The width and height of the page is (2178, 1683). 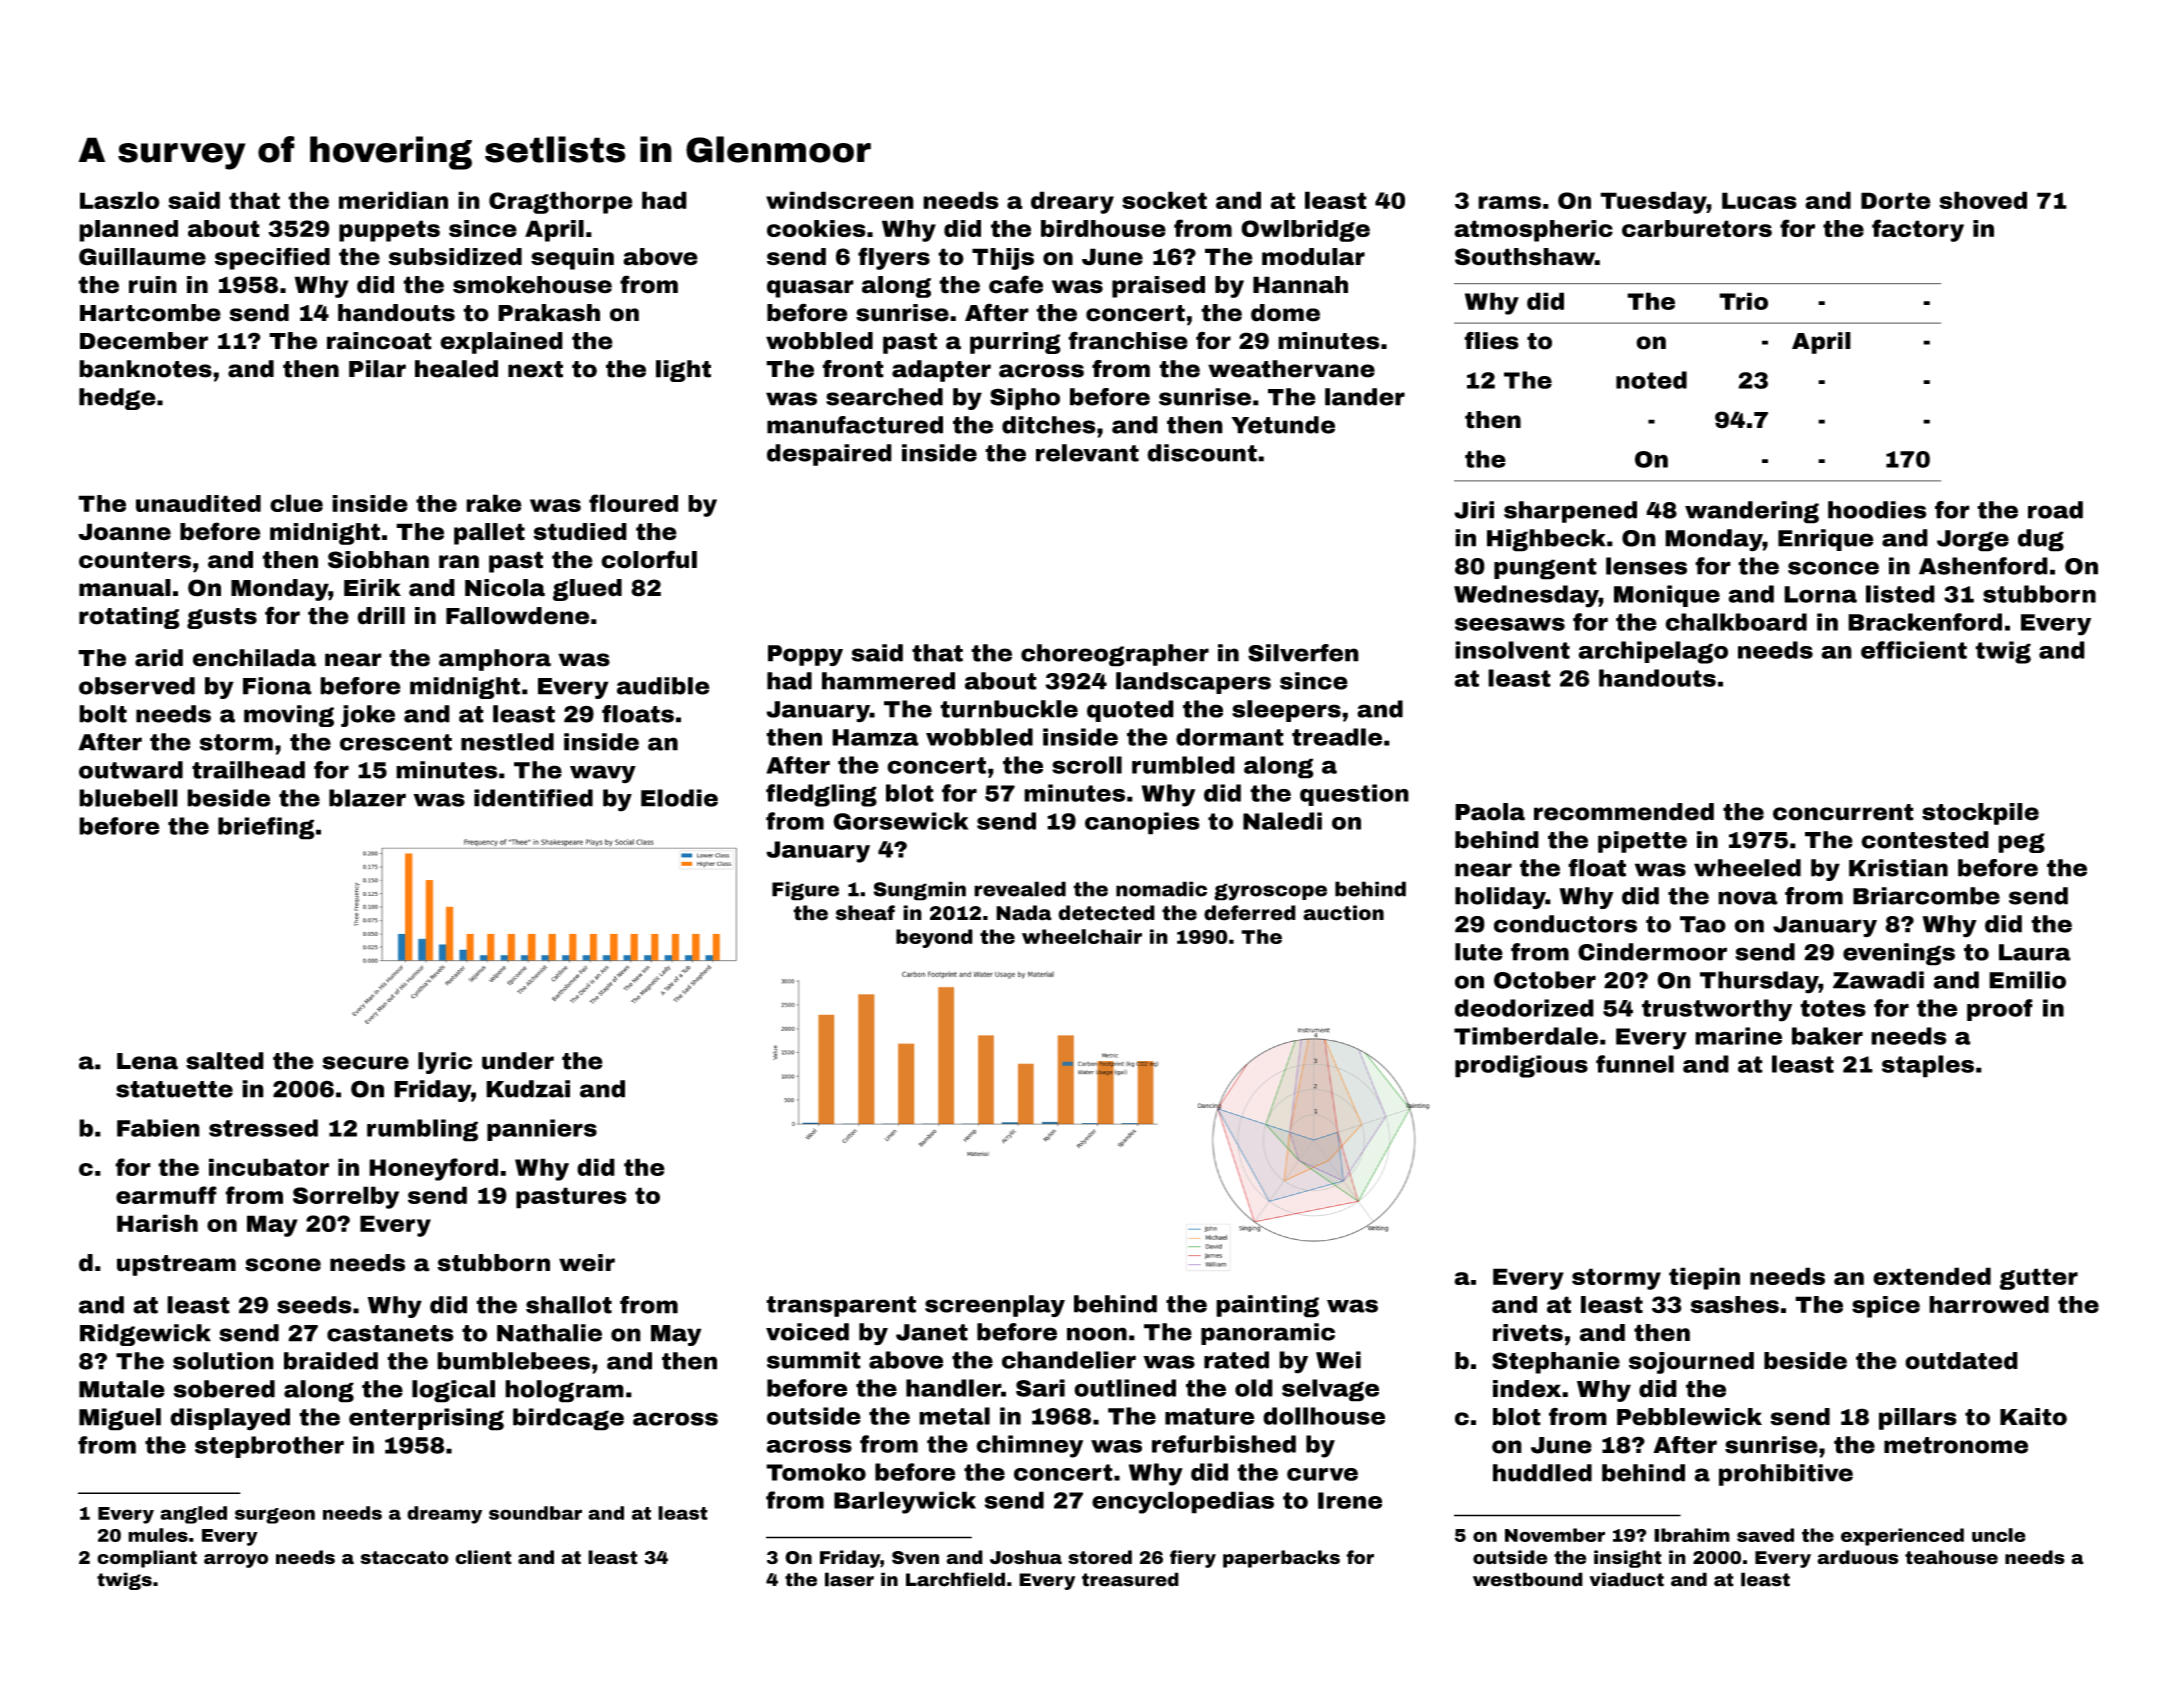 I want to click on factory, so click(x=1918, y=230).
